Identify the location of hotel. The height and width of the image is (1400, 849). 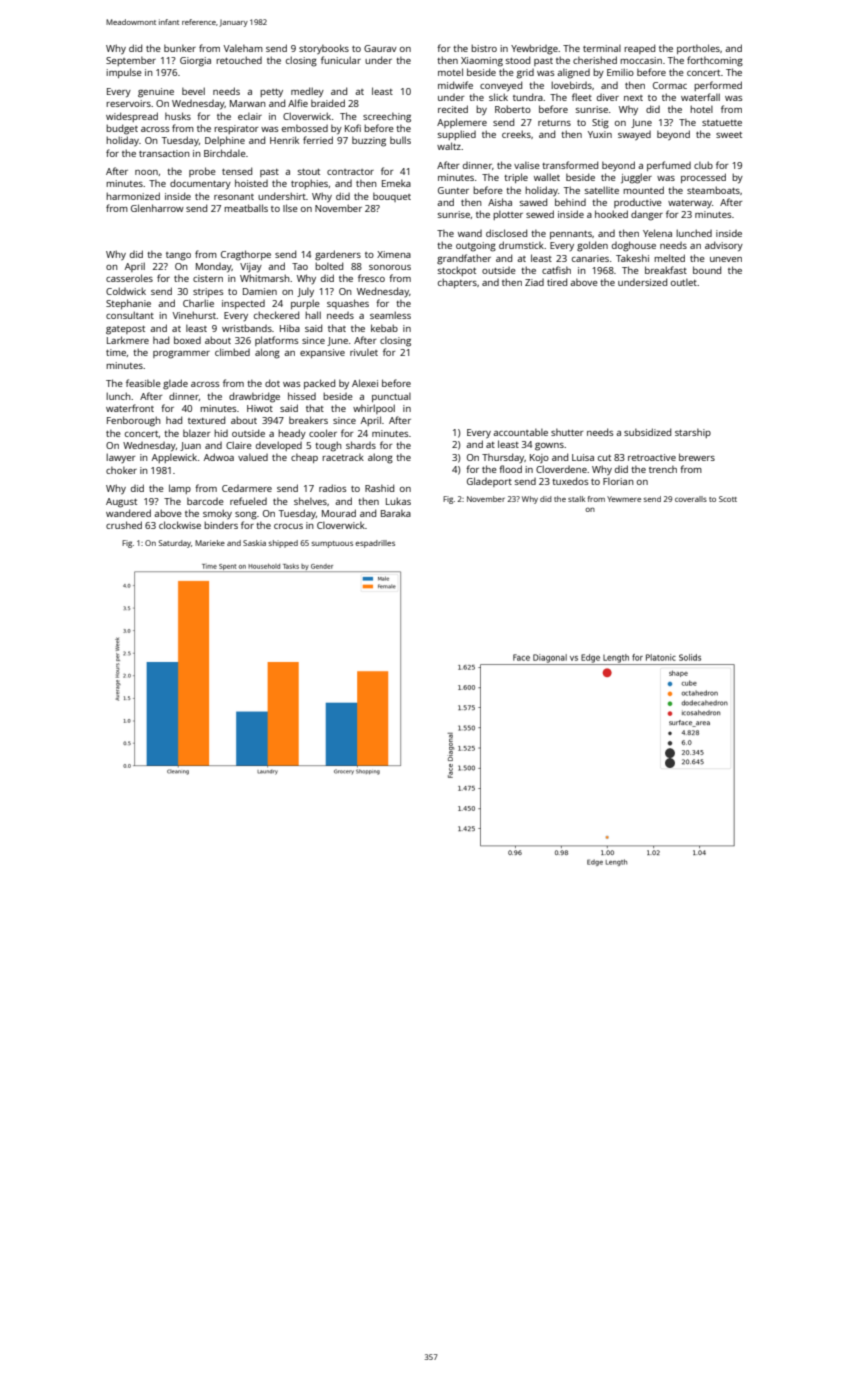
(701, 109).
